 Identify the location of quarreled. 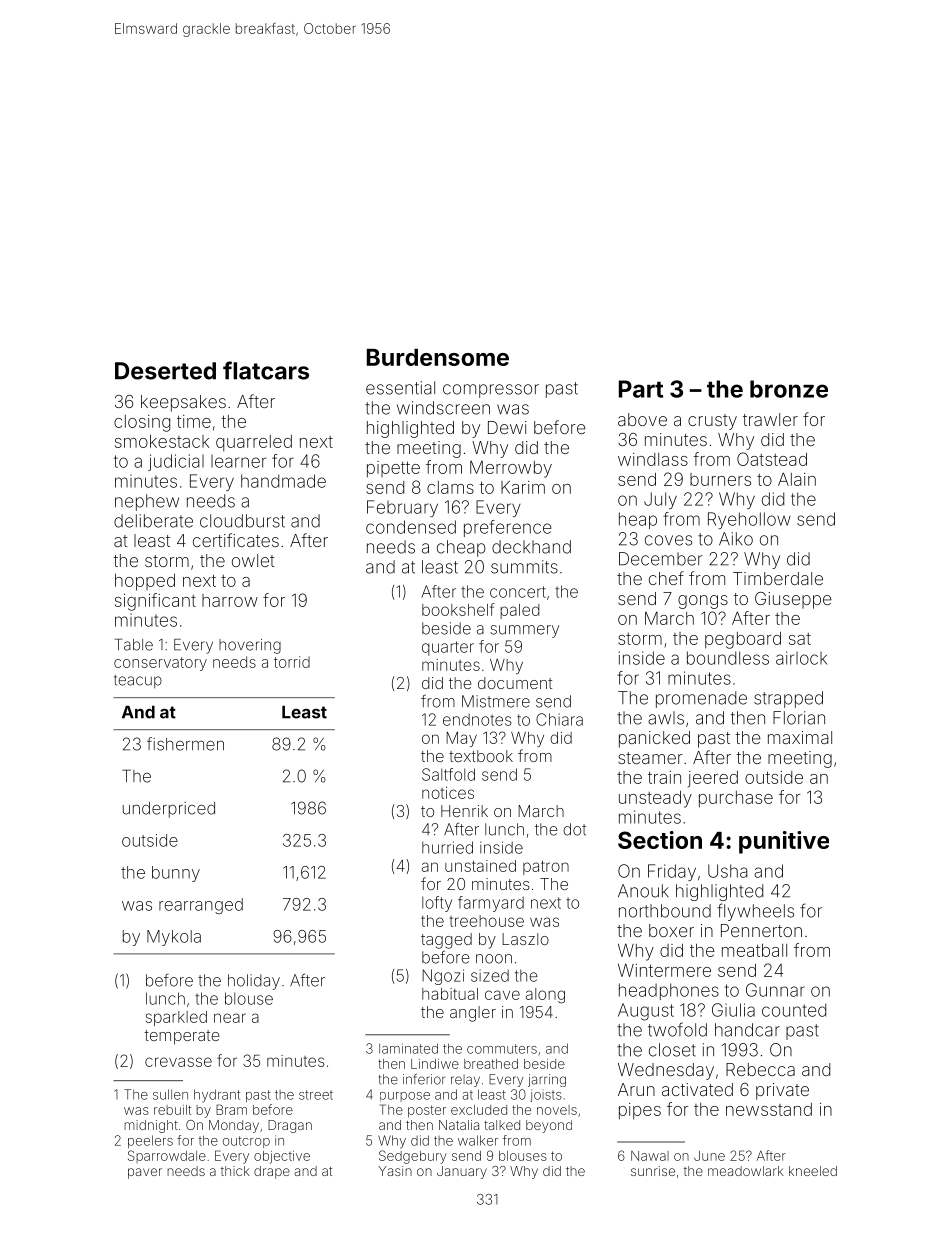
(254, 443).
